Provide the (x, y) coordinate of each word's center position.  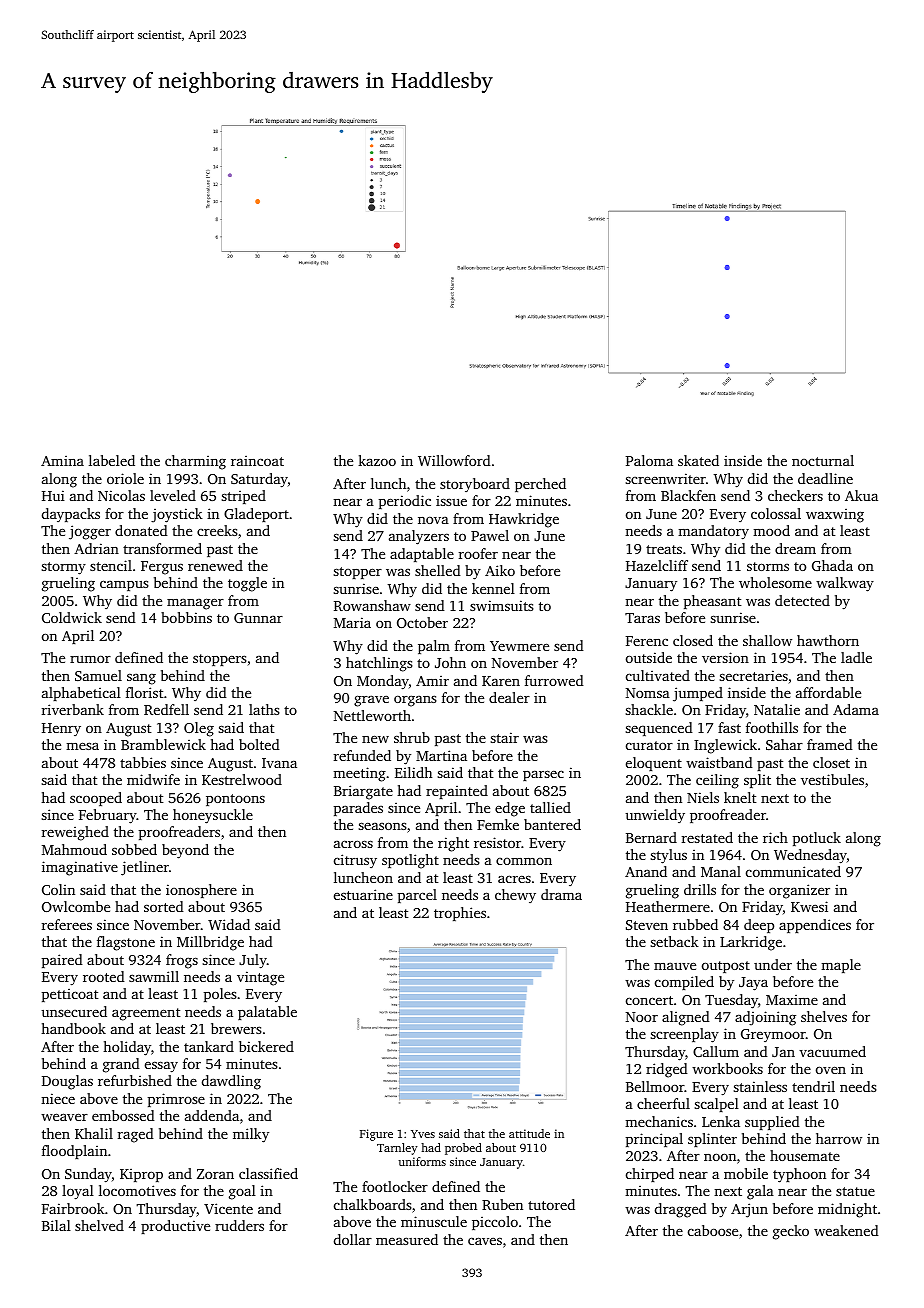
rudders (239, 1225)
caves (485, 1241)
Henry (61, 729)
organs (415, 701)
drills (700, 889)
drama (561, 894)
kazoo (377, 460)
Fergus (162, 568)
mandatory (713, 532)
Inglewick (725, 746)
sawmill (154, 976)
